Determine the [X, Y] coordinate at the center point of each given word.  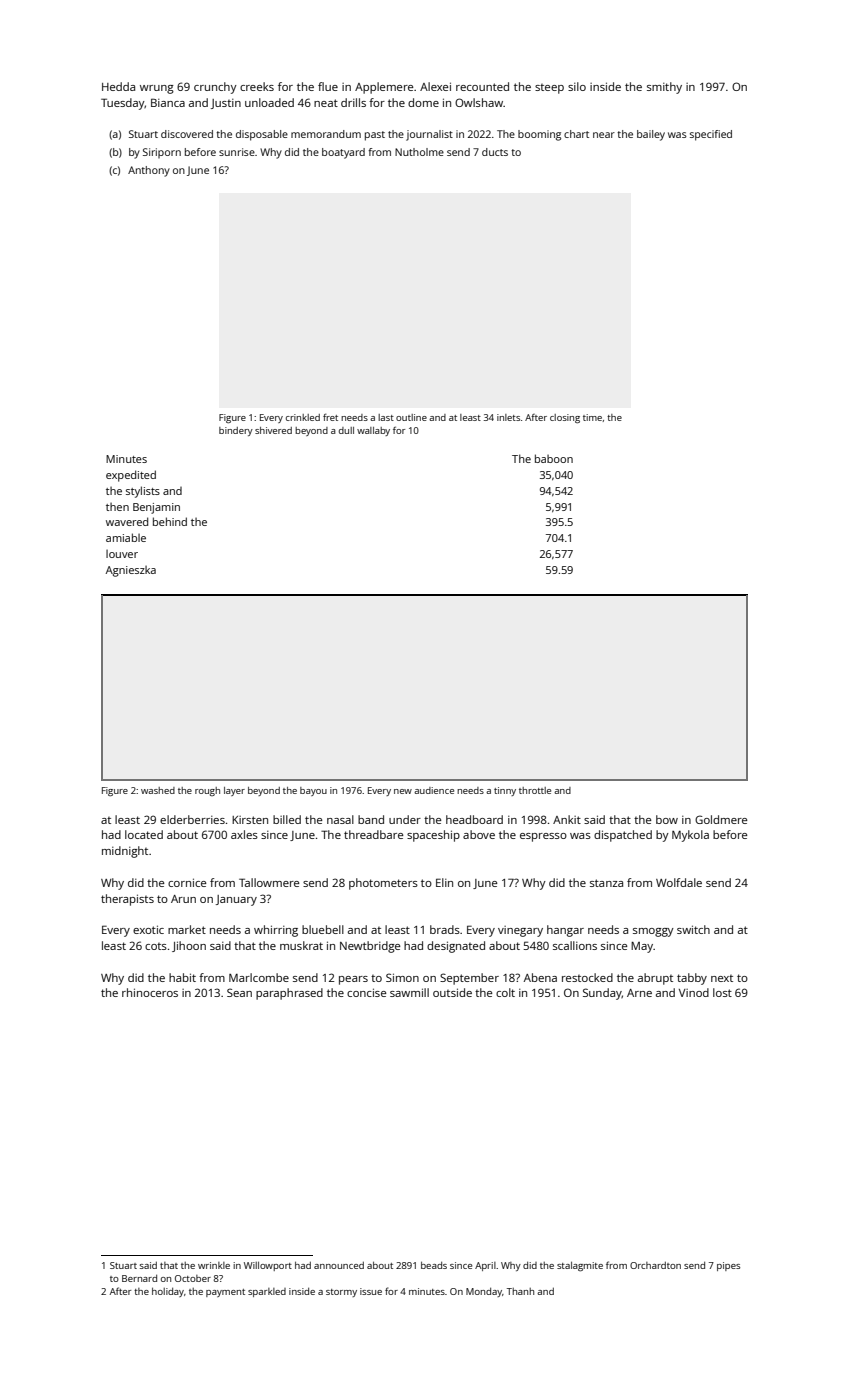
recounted [482, 86]
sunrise [237, 152]
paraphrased [289, 994]
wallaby [373, 431]
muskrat [301, 945]
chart [576, 134]
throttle [535, 790]
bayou [313, 791]
